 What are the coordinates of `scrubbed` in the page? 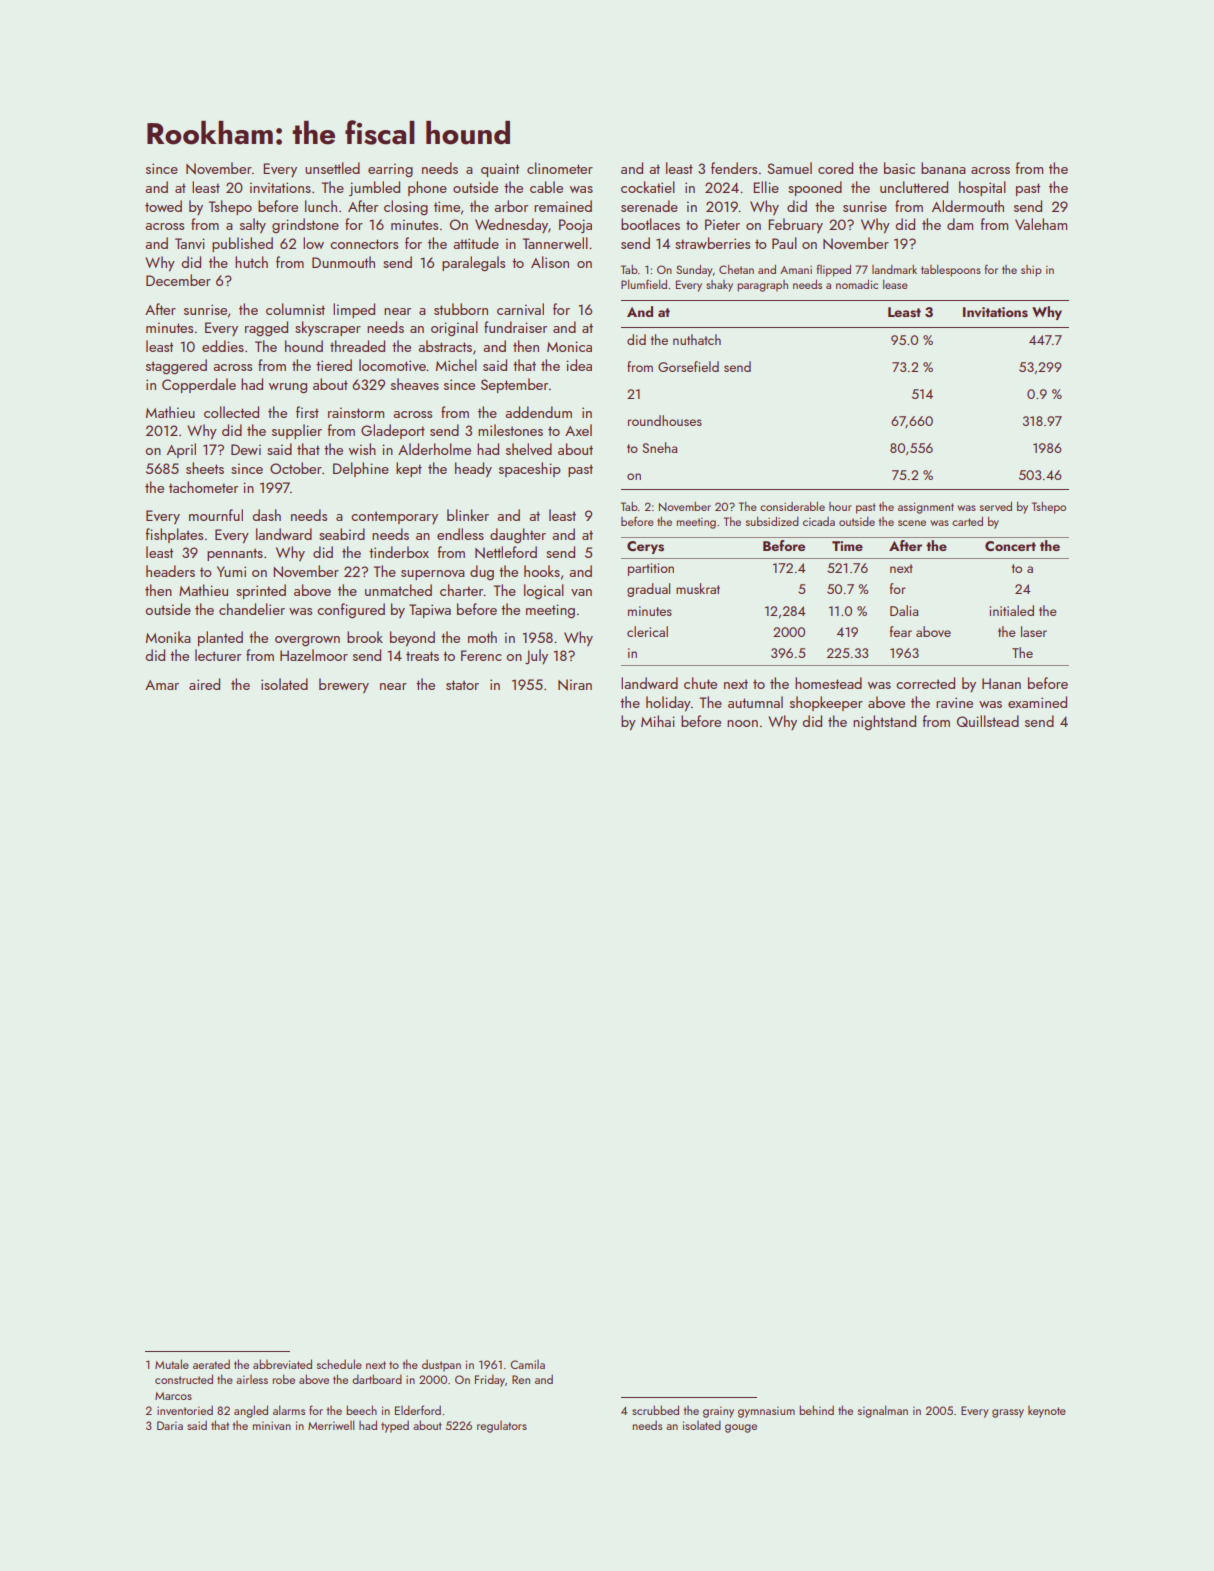 It's located at (655, 1410).
